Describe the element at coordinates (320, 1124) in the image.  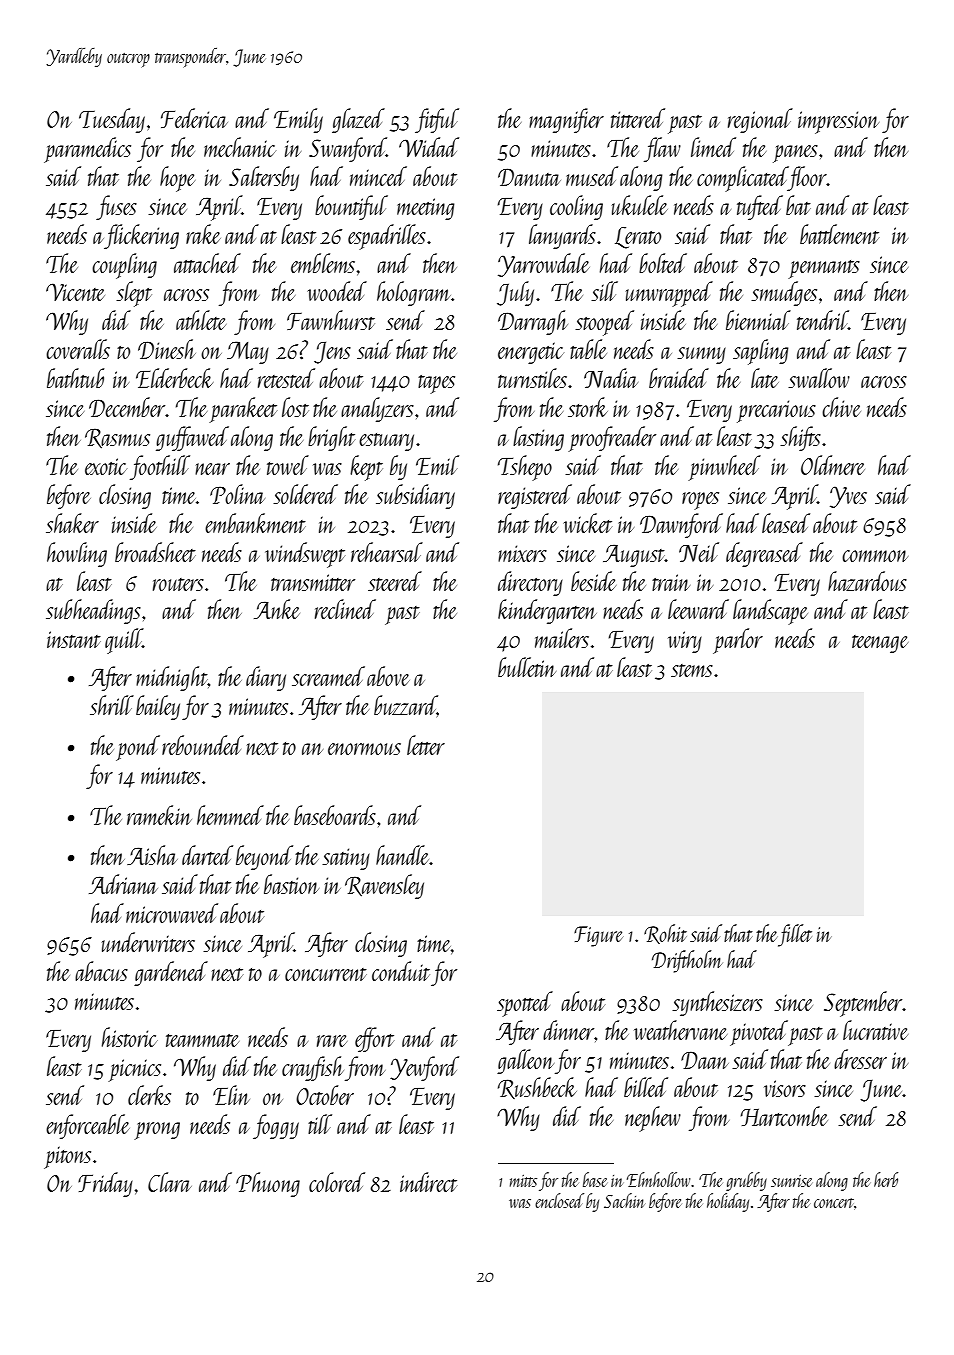
I see `till` at that location.
